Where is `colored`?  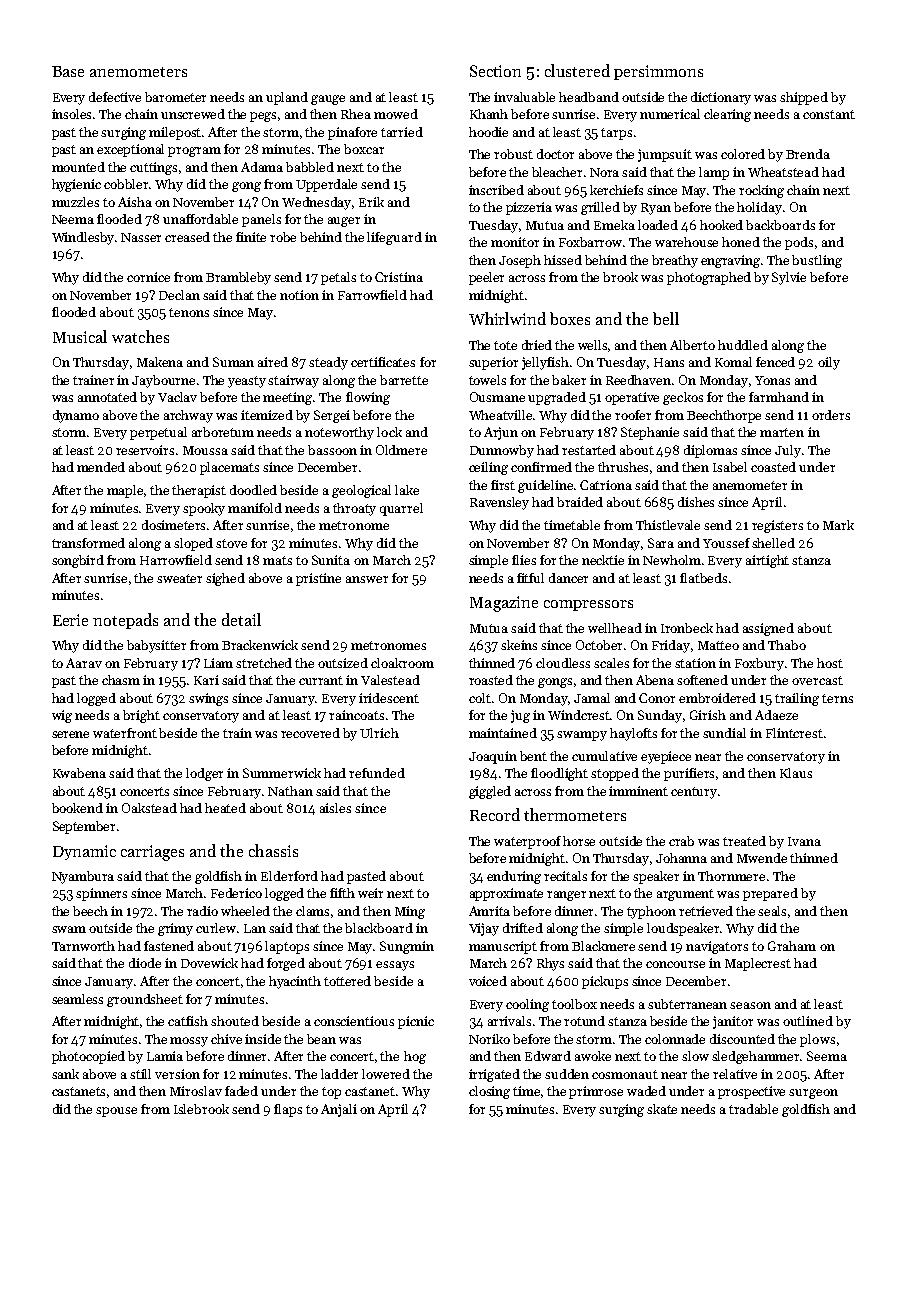
colored is located at coordinates (743, 154).
